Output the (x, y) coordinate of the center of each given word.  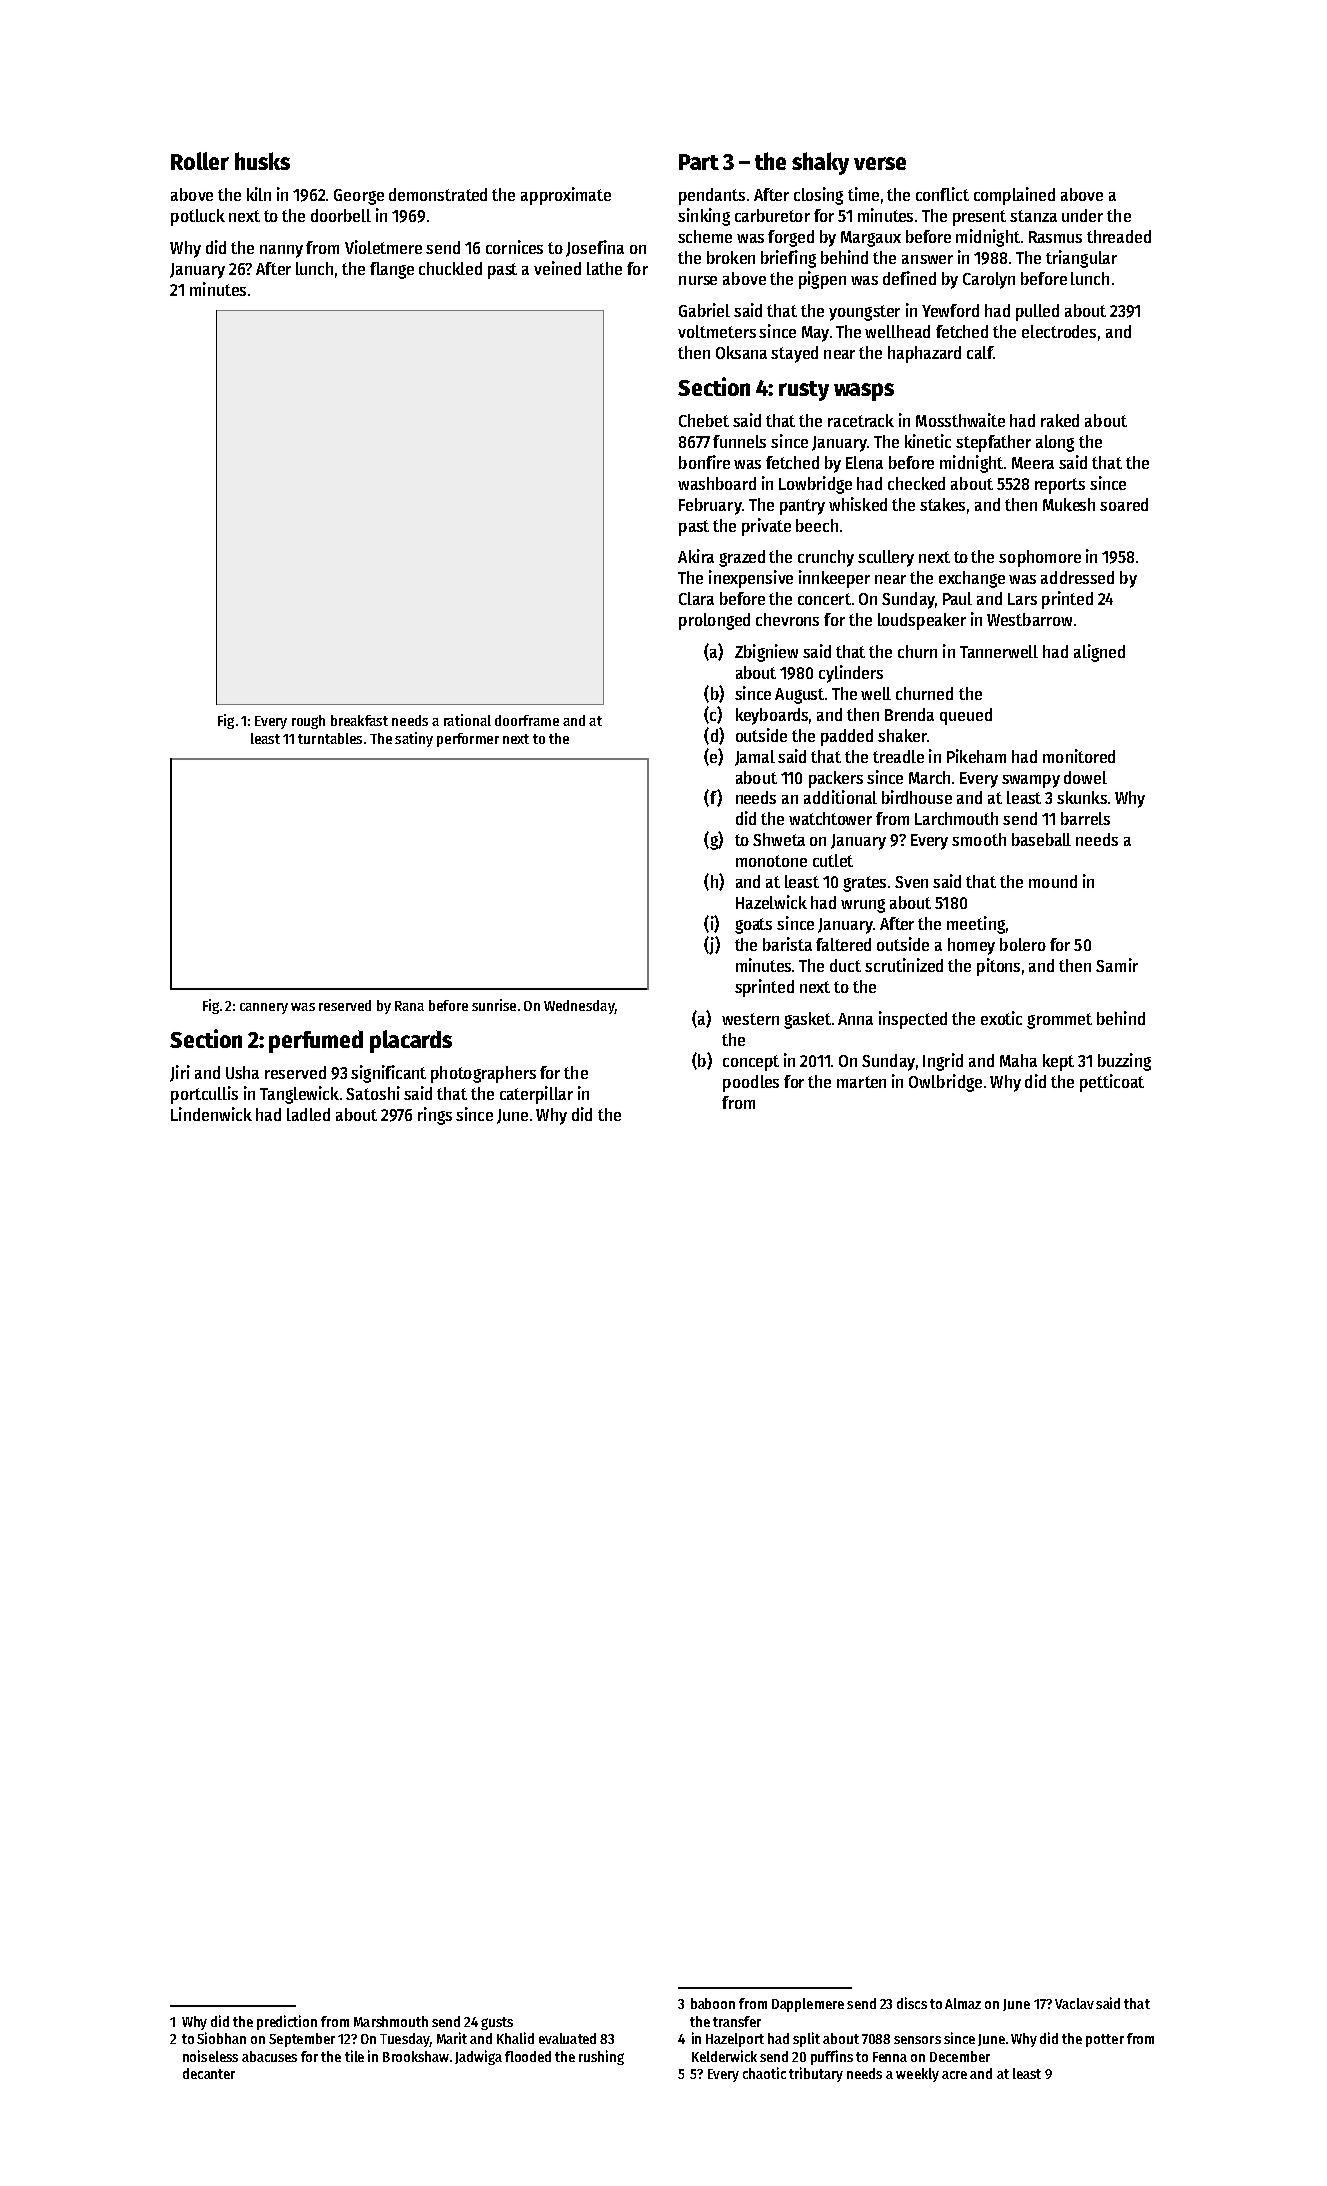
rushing (601, 2057)
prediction (287, 2022)
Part (699, 162)
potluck (198, 217)
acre (954, 2075)
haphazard (924, 354)
